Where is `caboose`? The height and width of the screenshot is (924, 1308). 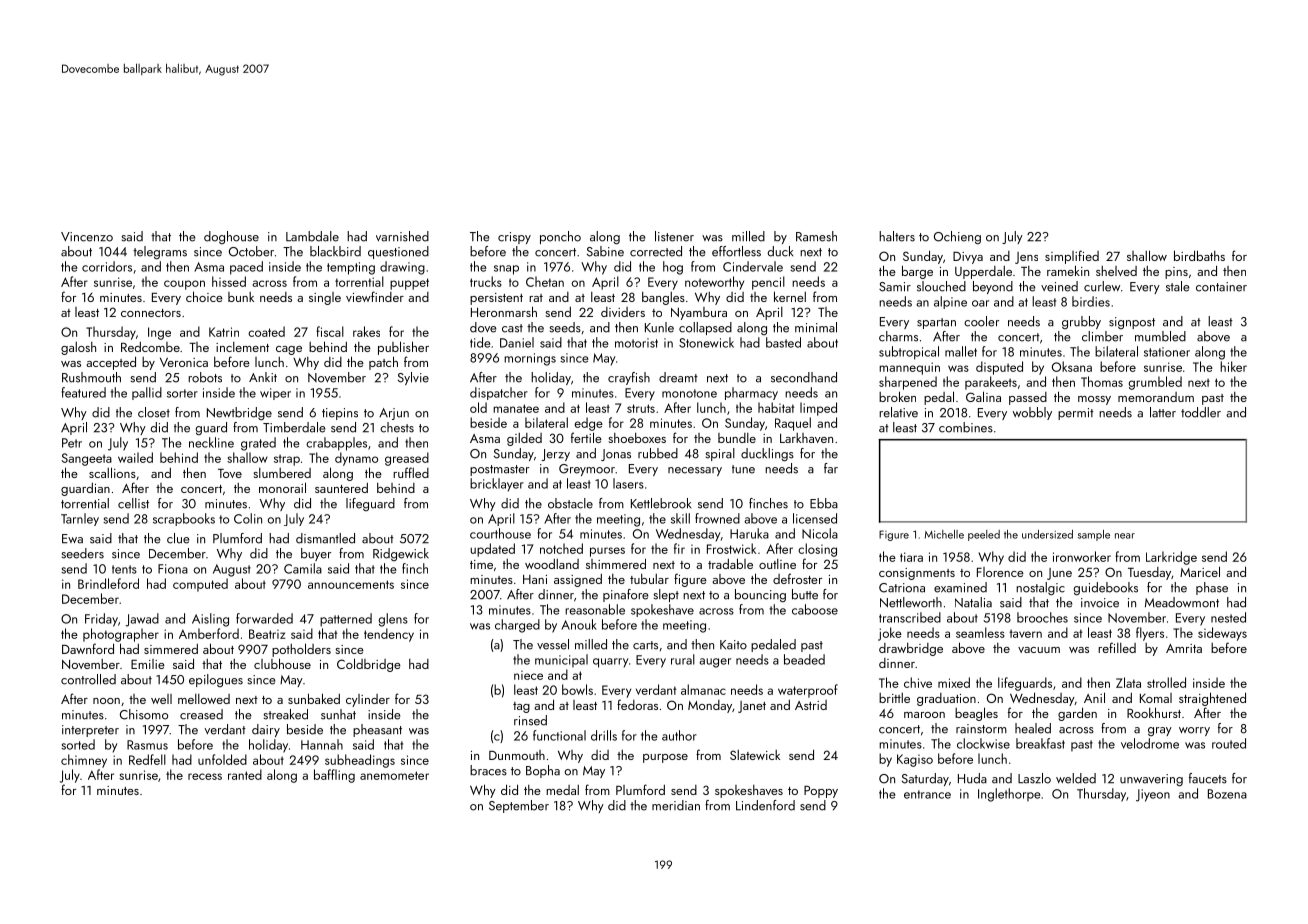
caboose is located at coordinates (815, 609).
